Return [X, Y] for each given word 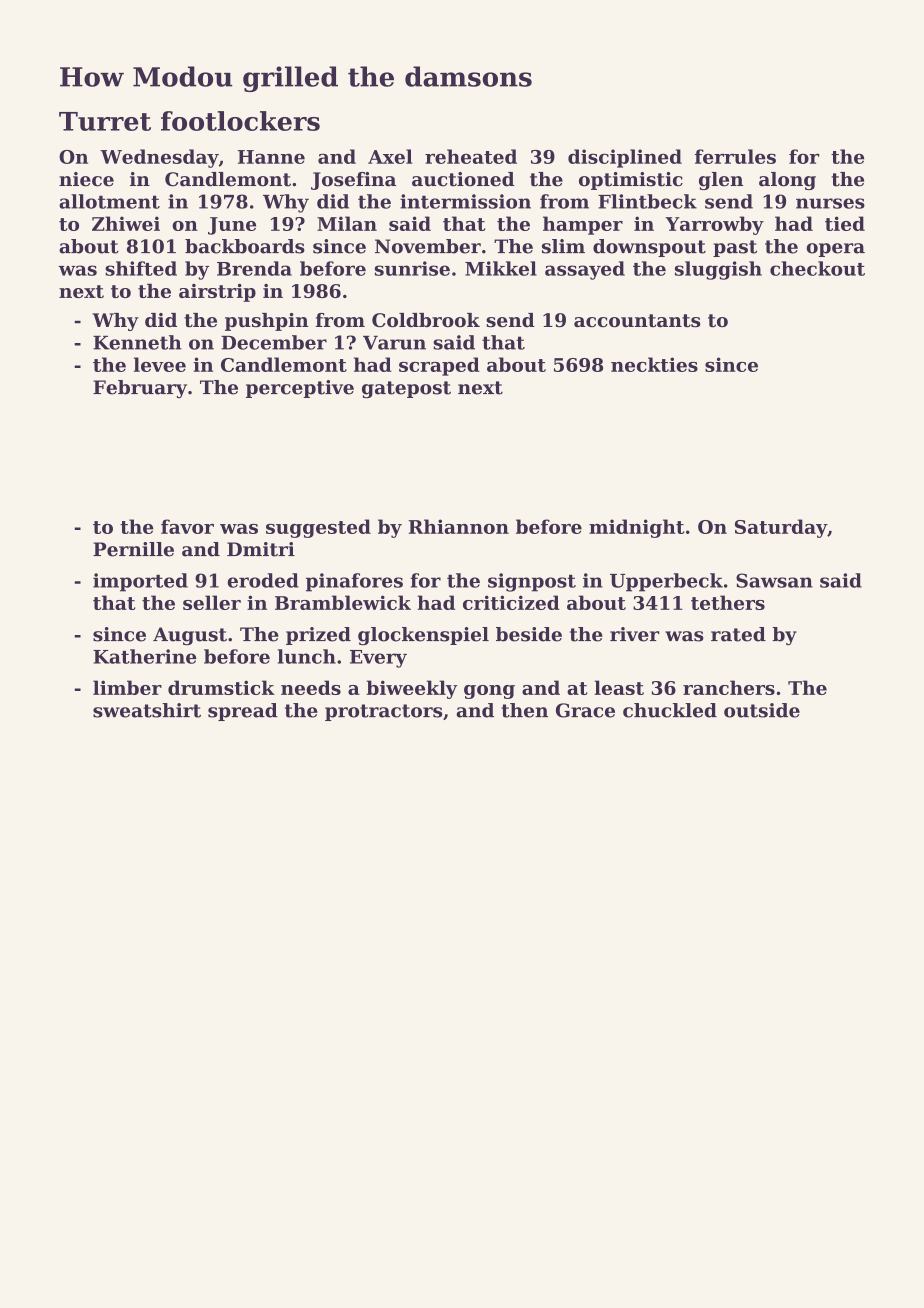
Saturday [781, 528]
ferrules [735, 156]
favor [187, 526]
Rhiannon [459, 526]
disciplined [625, 158]
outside [762, 710]
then [524, 710]
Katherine [145, 656]
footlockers [240, 121]
